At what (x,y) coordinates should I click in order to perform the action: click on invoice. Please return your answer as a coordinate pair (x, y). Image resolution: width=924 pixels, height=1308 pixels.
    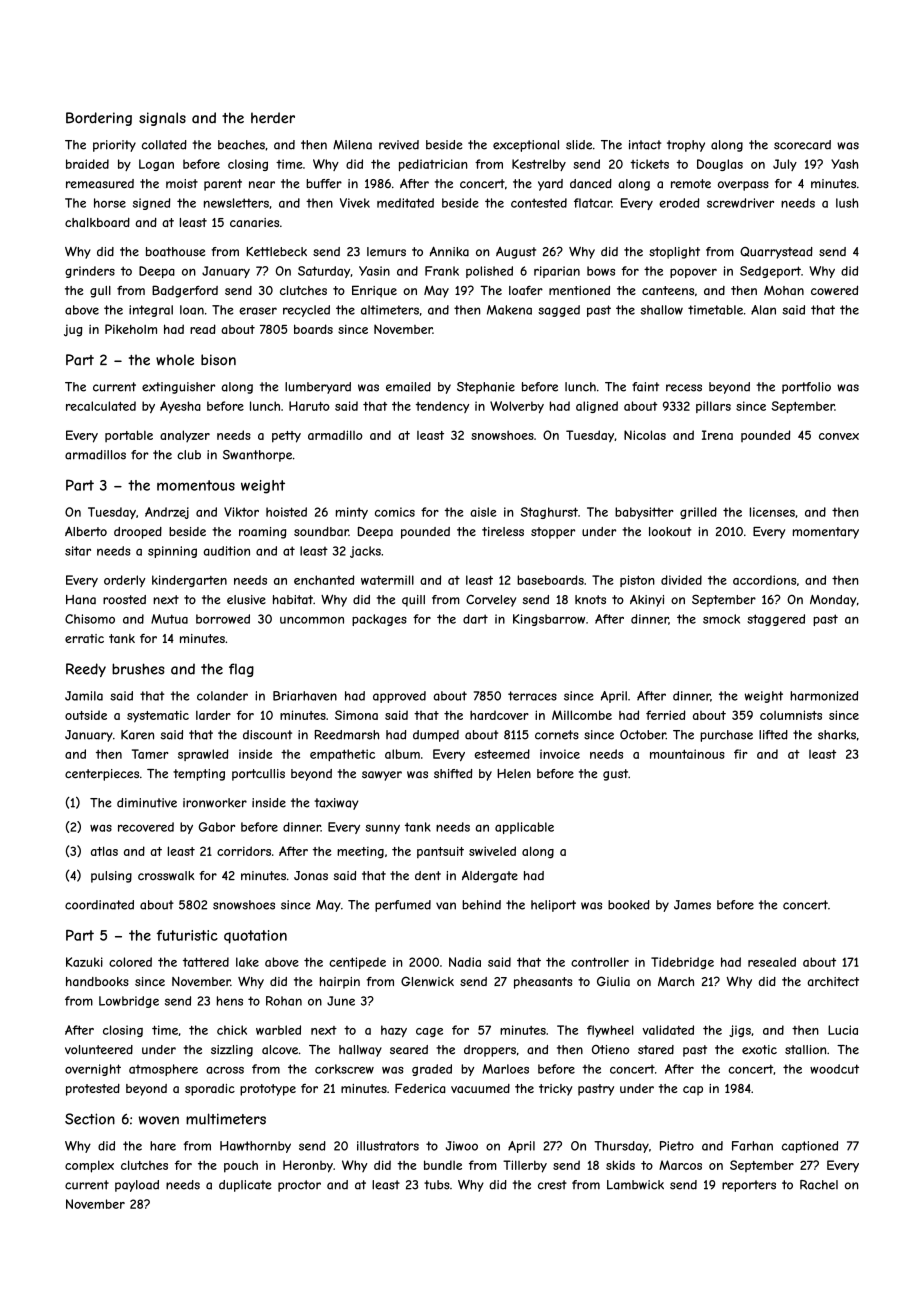
    Looking at the image, I should click on (560, 754).
